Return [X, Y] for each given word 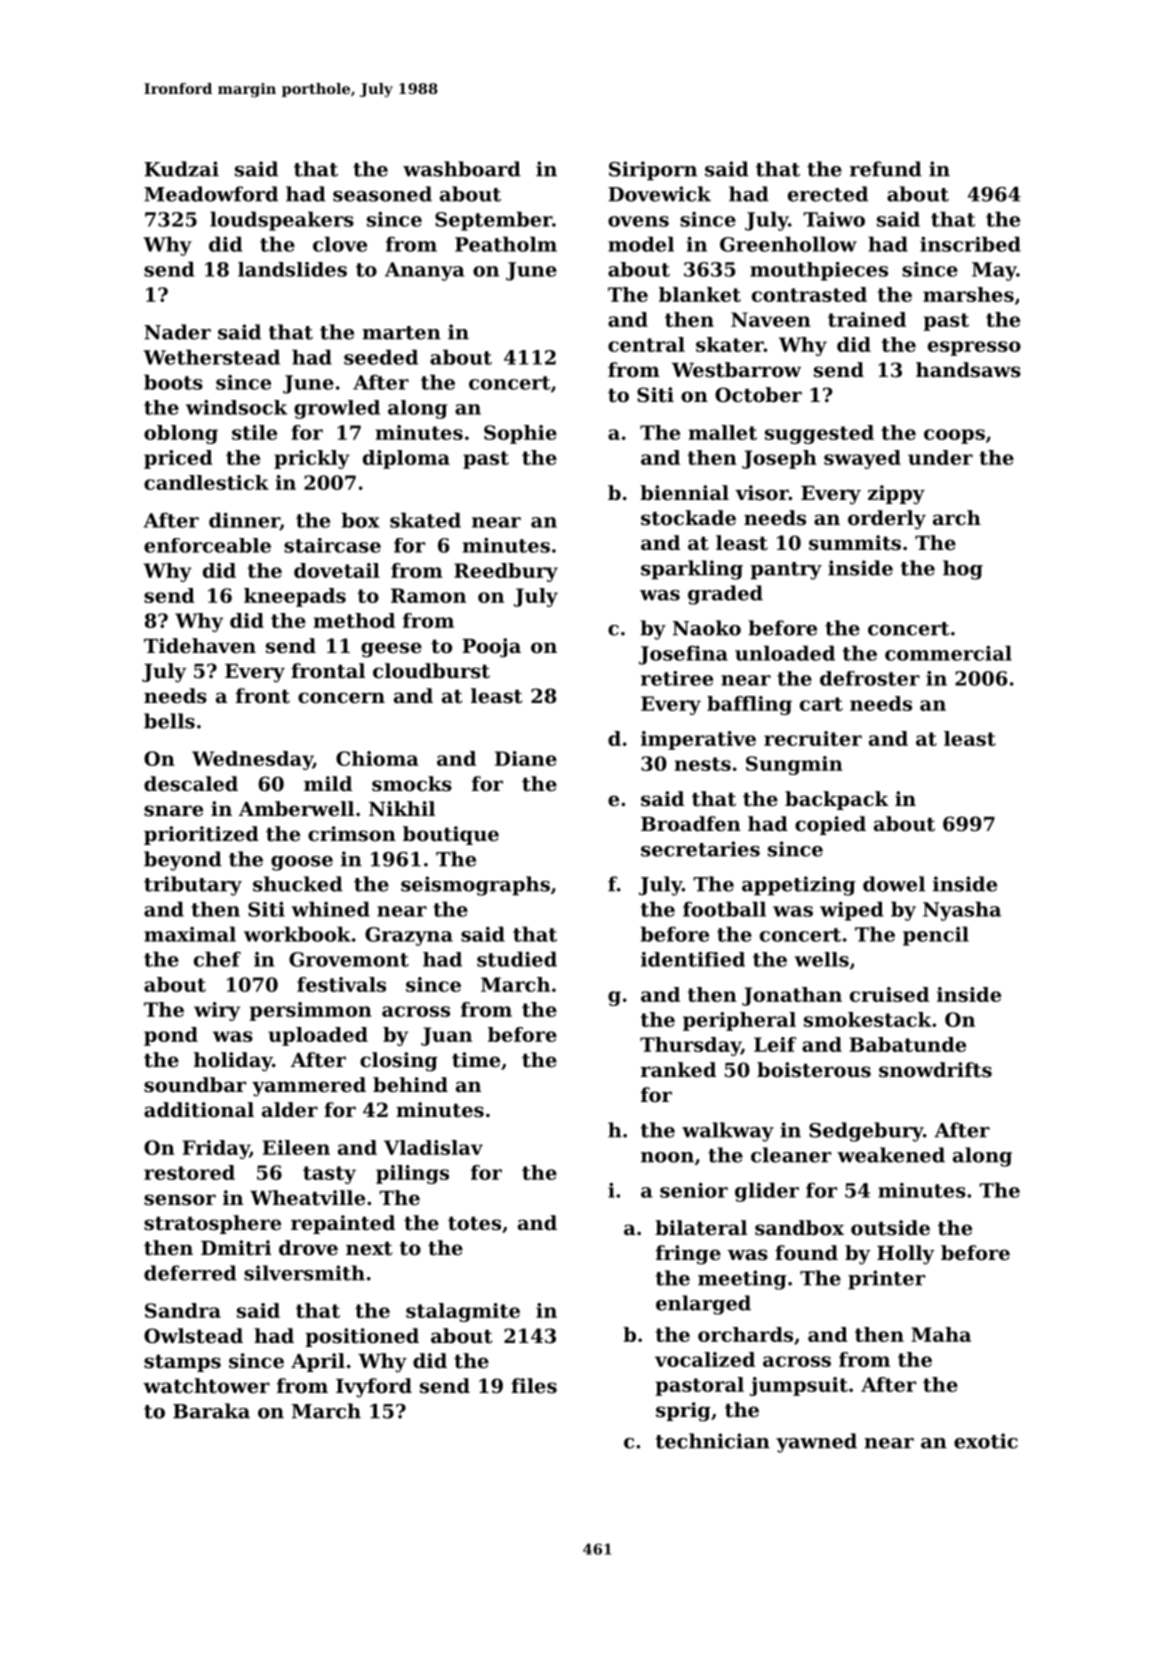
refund [886, 169]
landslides [292, 269]
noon [667, 1157]
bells [169, 721]
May [994, 271]
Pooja [491, 648]
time [476, 1060]
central [646, 344]
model [641, 244]
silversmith [304, 1273]
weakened [891, 1155]
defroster [870, 678]
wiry [217, 1011]
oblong [181, 434]
